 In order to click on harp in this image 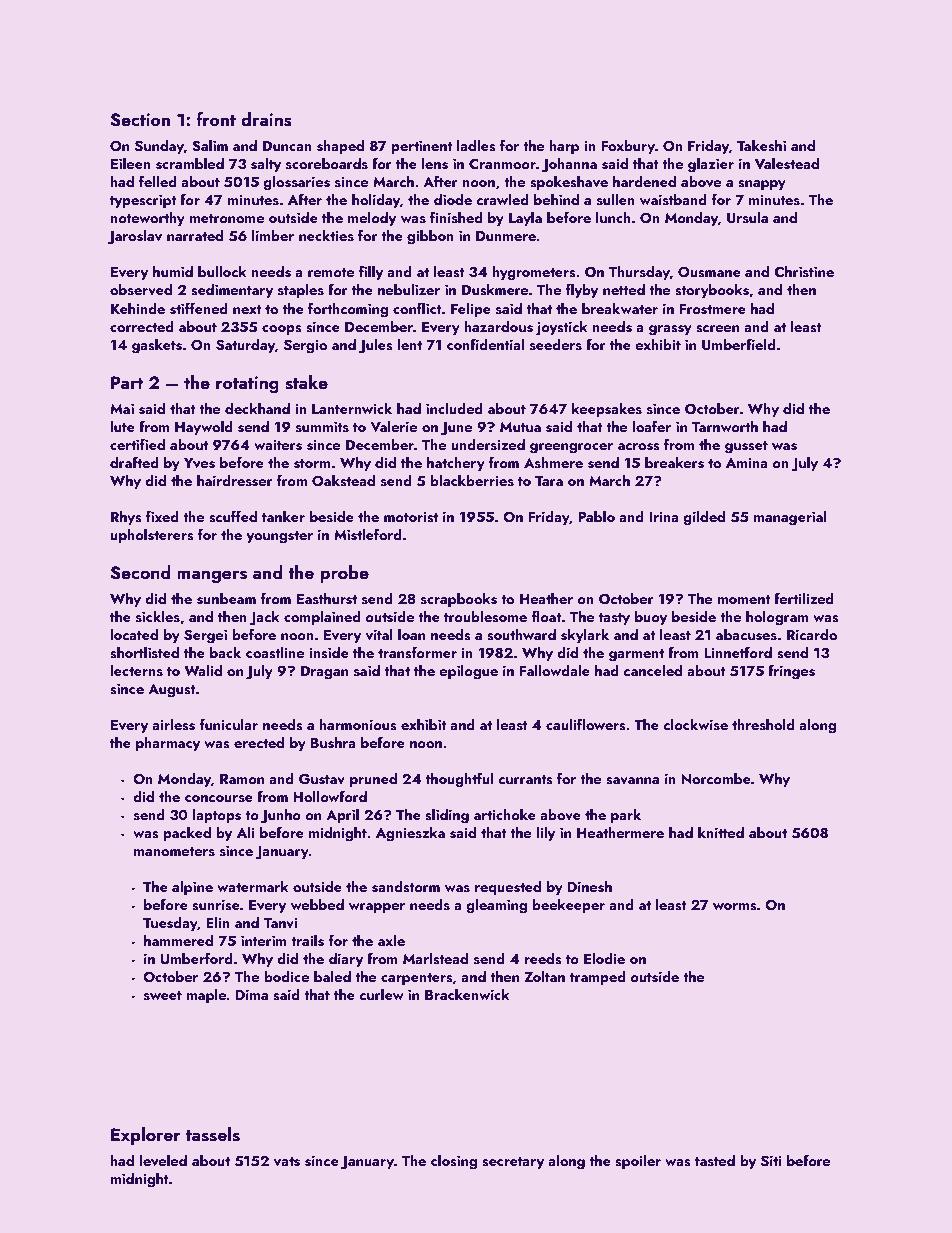, I will do `click(564, 147)`.
